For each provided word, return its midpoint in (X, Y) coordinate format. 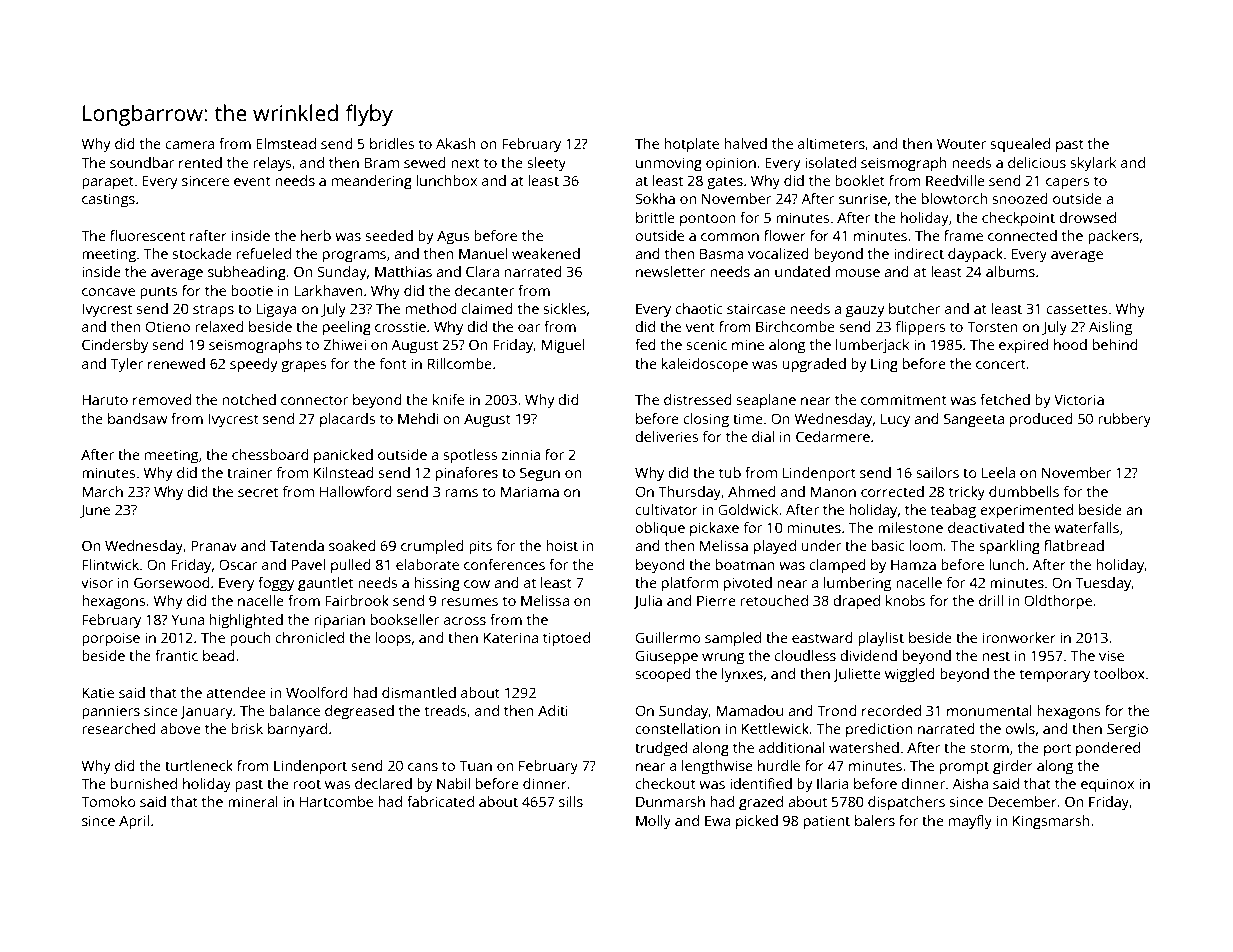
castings (108, 200)
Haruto (105, 399)
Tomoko (108, 801)
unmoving (669, 164)
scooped (663, 675)
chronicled (309, 637)
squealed (1020, 145)
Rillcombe (460, 363)
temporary (1055, 676)
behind (1115, 344)
